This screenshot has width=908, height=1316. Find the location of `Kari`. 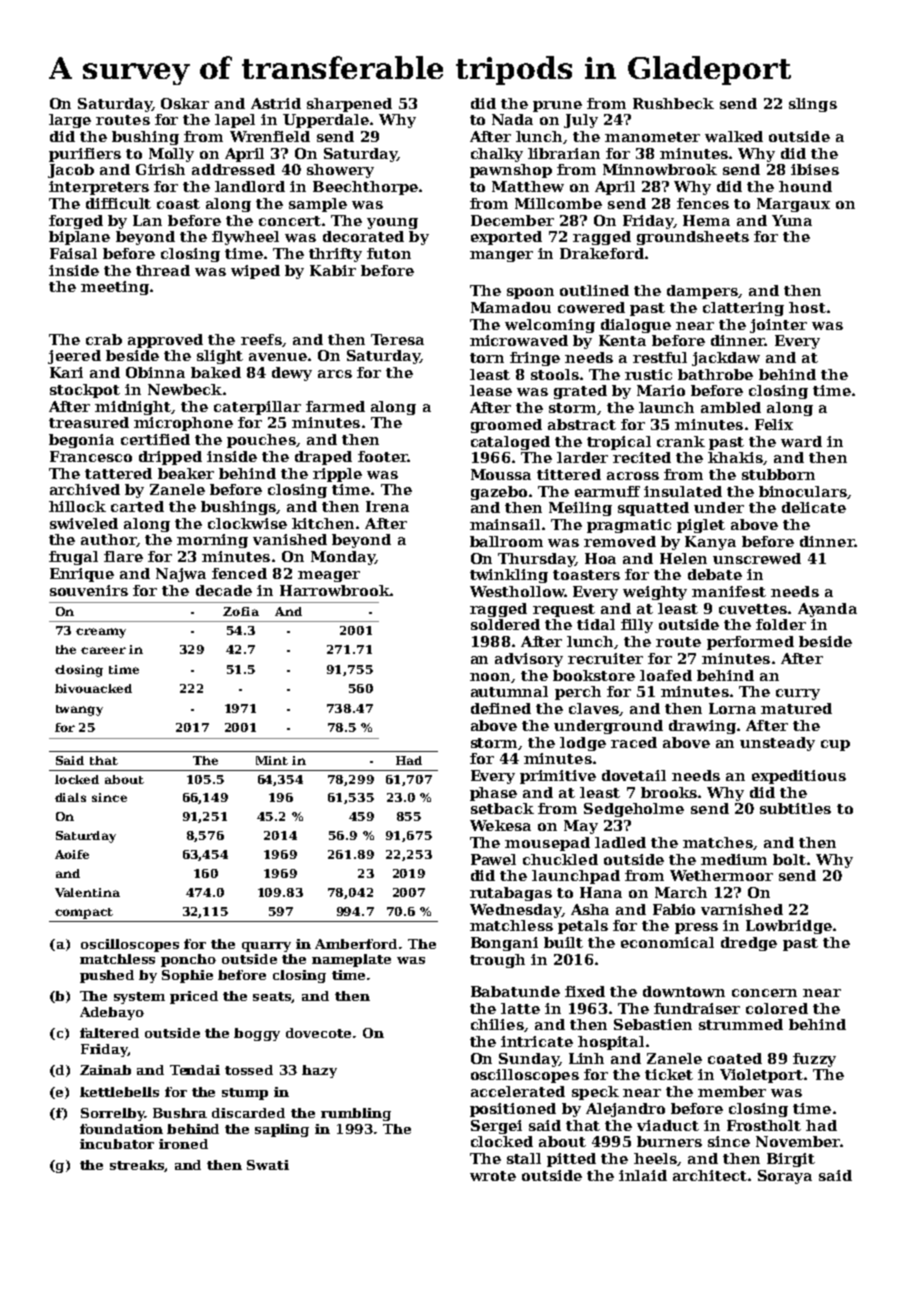

Kari is located at coordinates (66, 372).
